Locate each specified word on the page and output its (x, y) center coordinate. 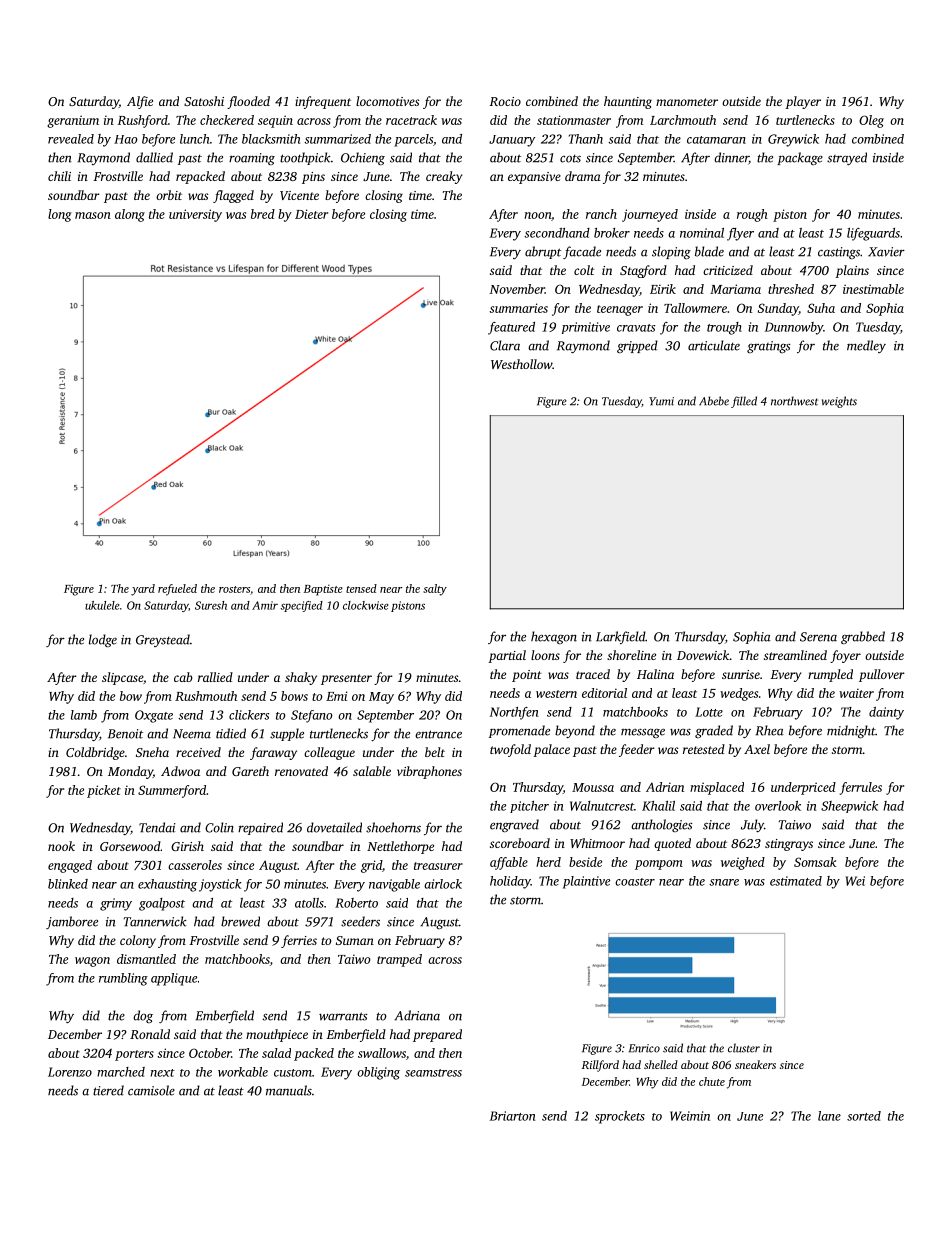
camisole (151, 1090)
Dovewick (703, 655)
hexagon (554, 638)
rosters (234, 589)
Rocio (505, 101)
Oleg (871, 121)
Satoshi (204, 101)
